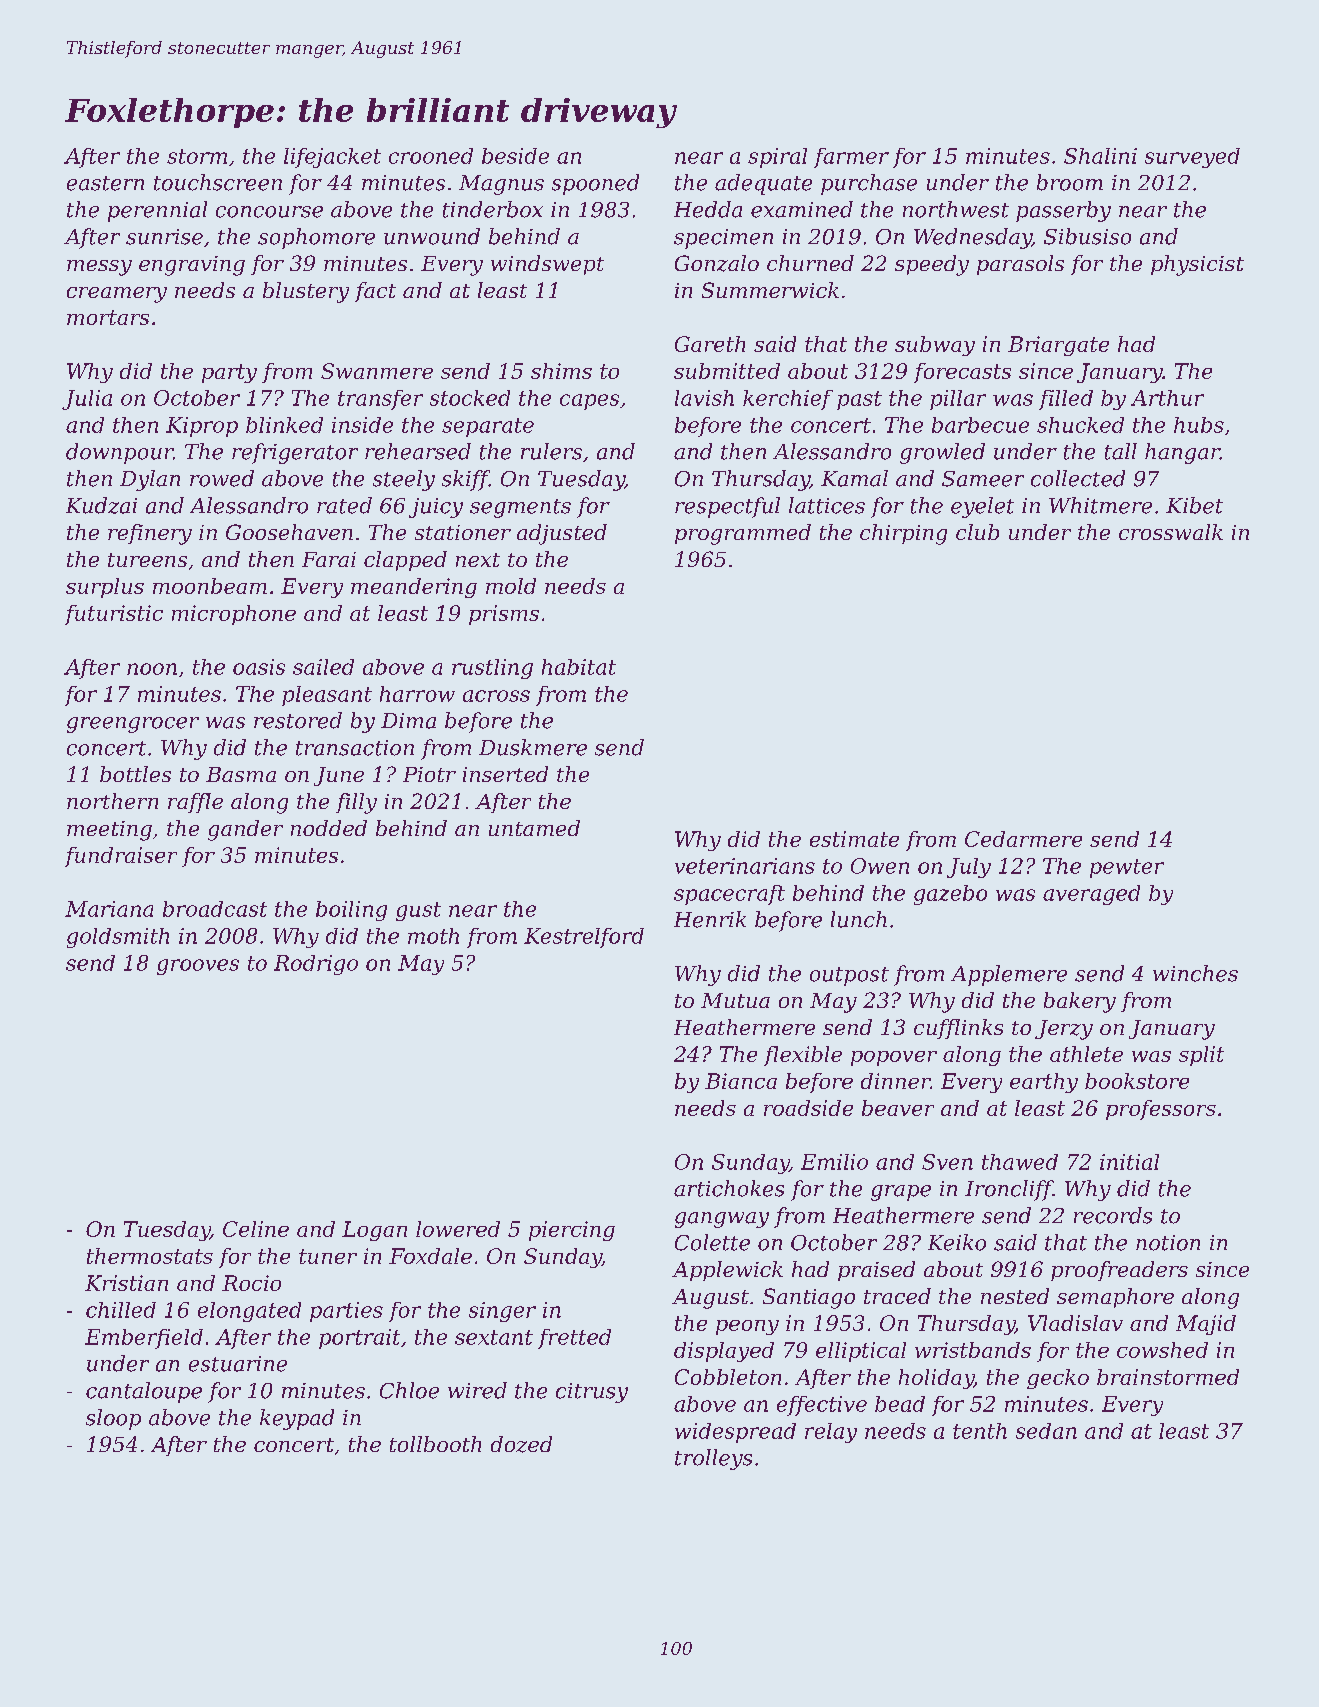 The image size is (1319, 1707). Describe the element at coordinates (144, 1339) in the screenshot. I see `Emberfield` at that location.
